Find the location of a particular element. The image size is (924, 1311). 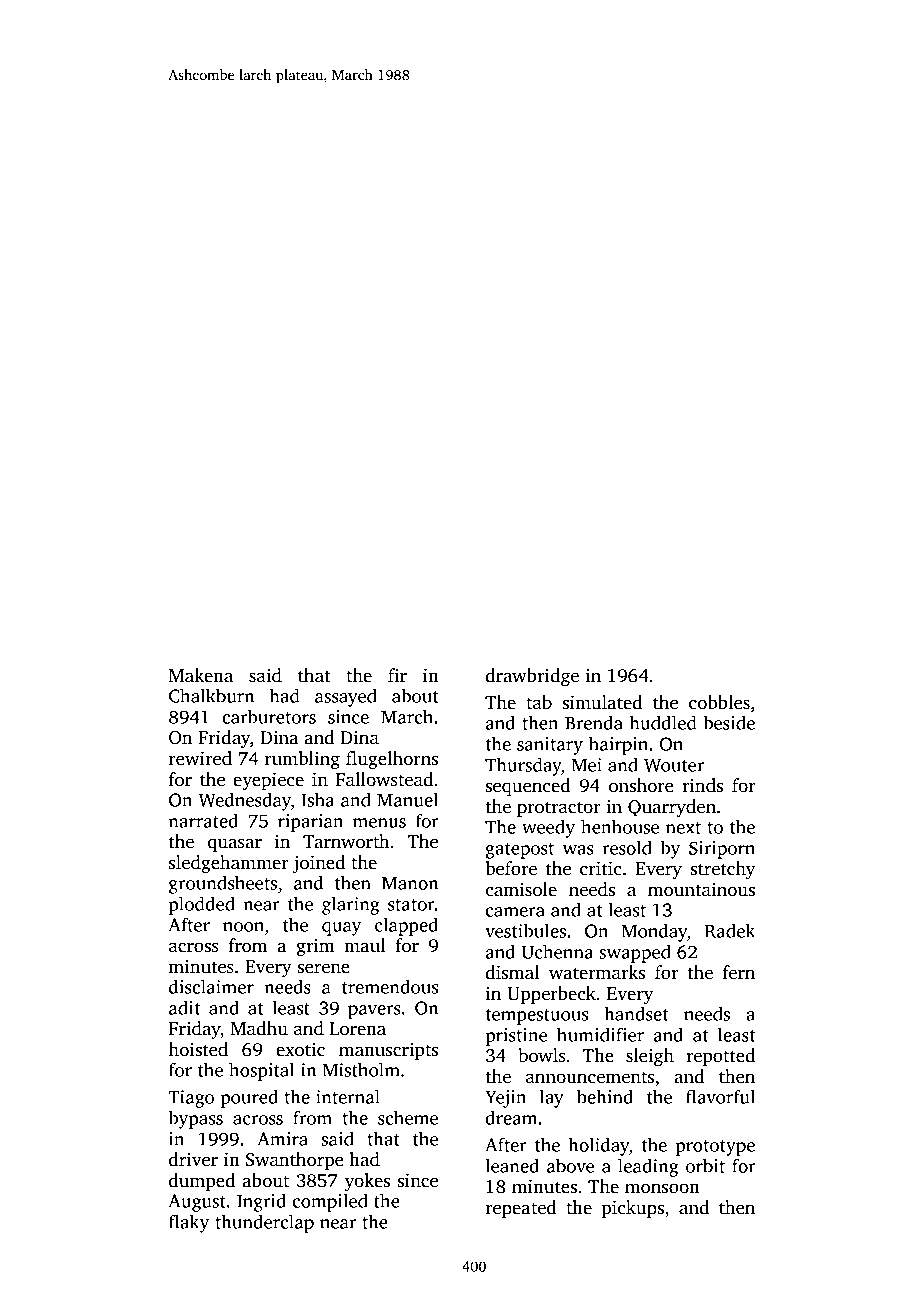

dismal is located at coordinates (512, 972).
